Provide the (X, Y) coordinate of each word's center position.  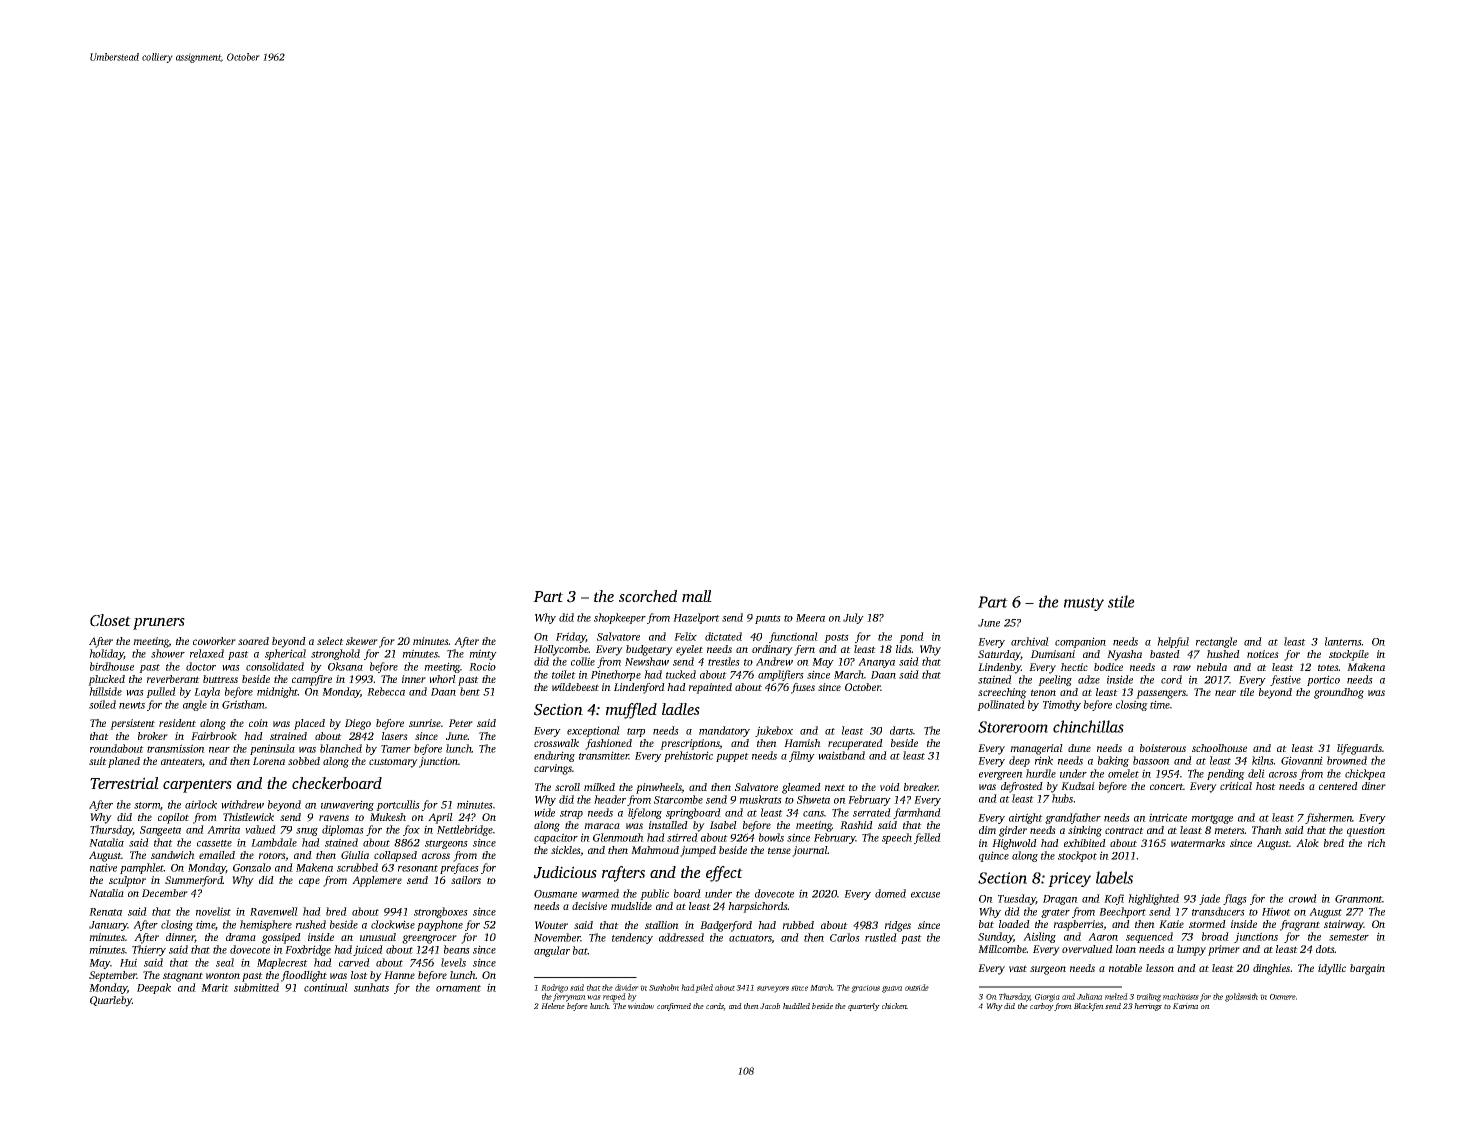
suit (98, 761)
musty (1084, 604)
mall (697, 596)
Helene (553, 1006)
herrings (1148, 1007)
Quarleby (111, 1001)
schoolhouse (1219, 748)
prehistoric (688, 756)
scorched (648, 596)
